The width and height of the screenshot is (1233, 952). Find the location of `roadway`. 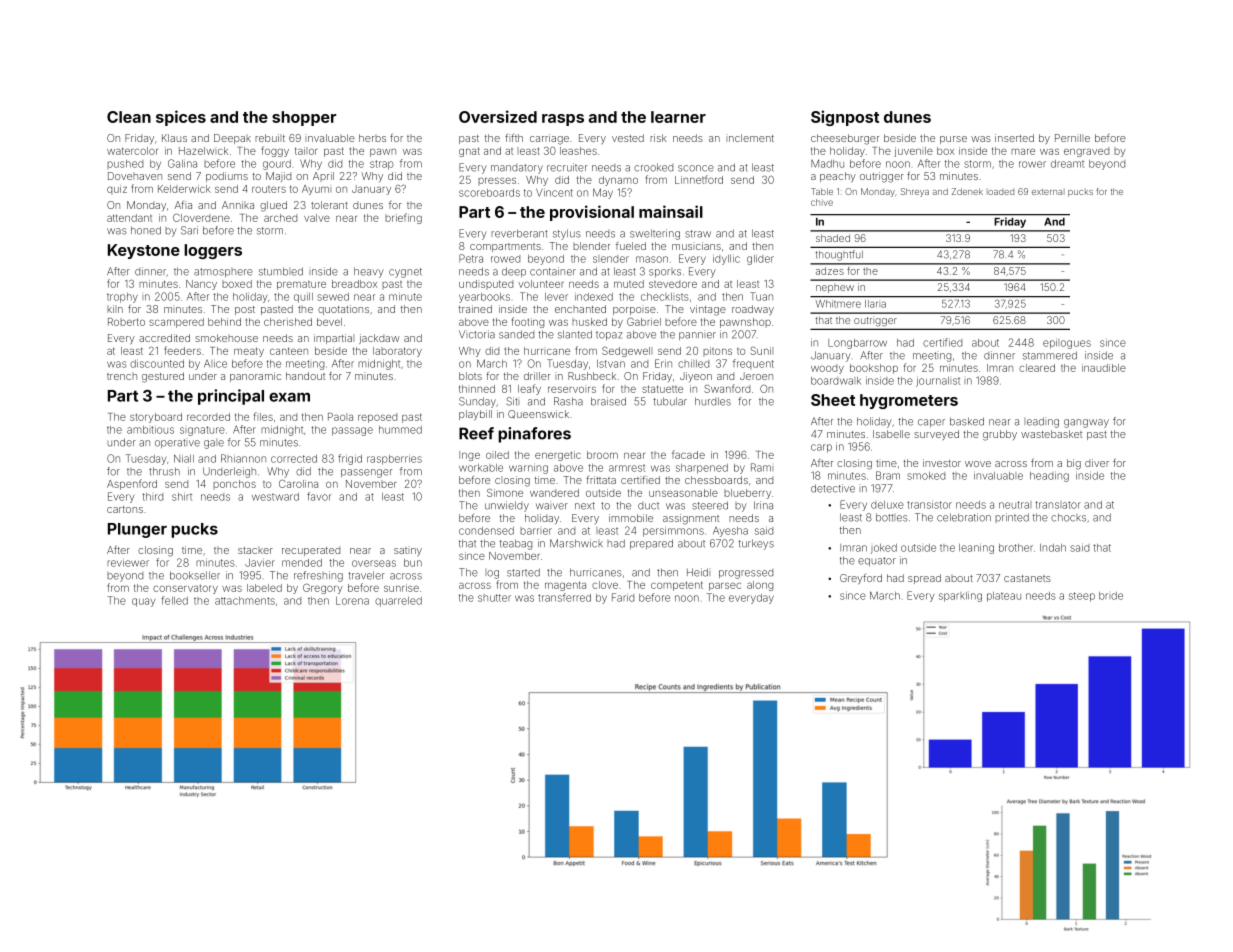

roadway is located at coordinates (753, 310).
